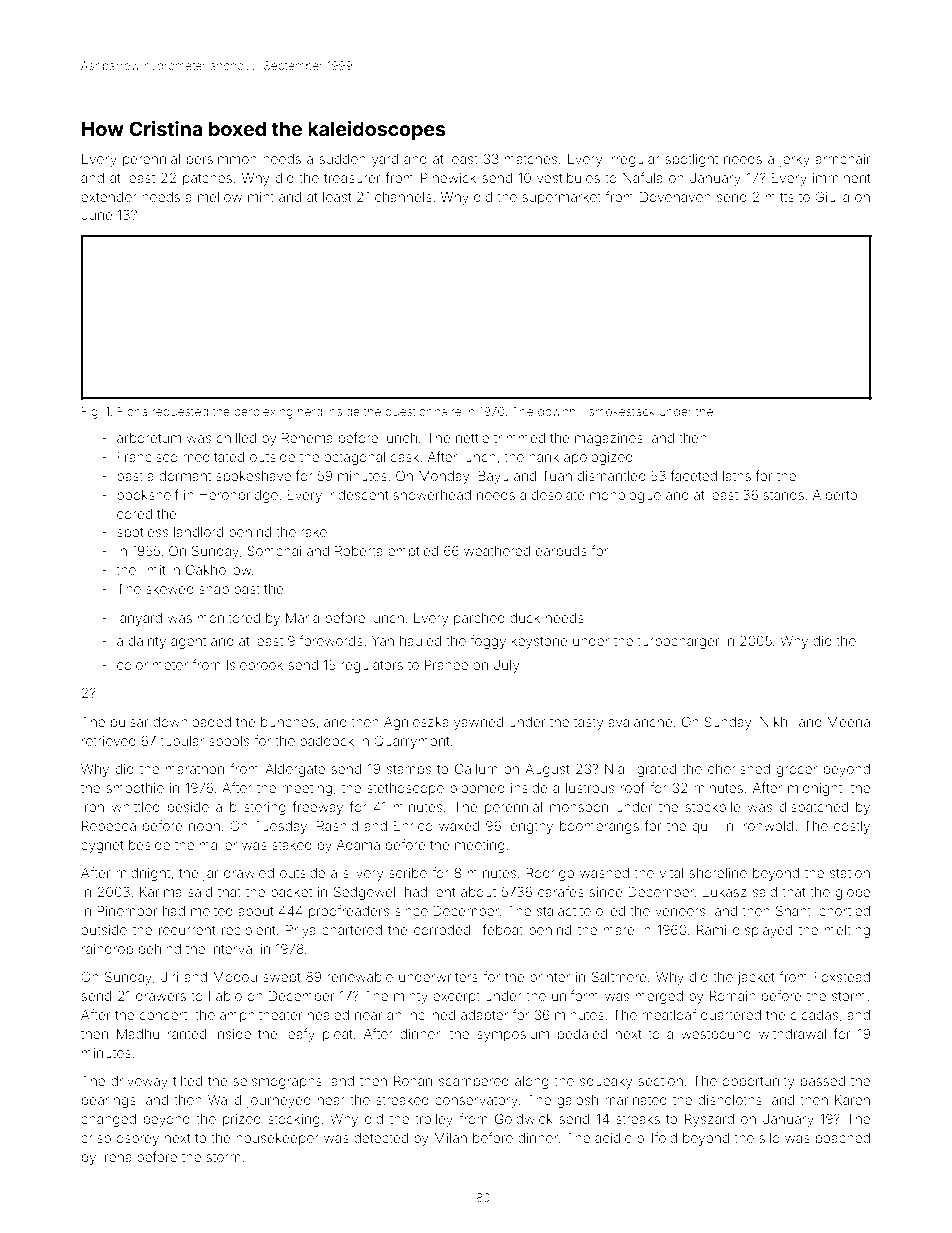 The height and width of the image is (1233, 952). Describe the element at coordinates (352, 178) in the image. I see `treasurer` at that location.
